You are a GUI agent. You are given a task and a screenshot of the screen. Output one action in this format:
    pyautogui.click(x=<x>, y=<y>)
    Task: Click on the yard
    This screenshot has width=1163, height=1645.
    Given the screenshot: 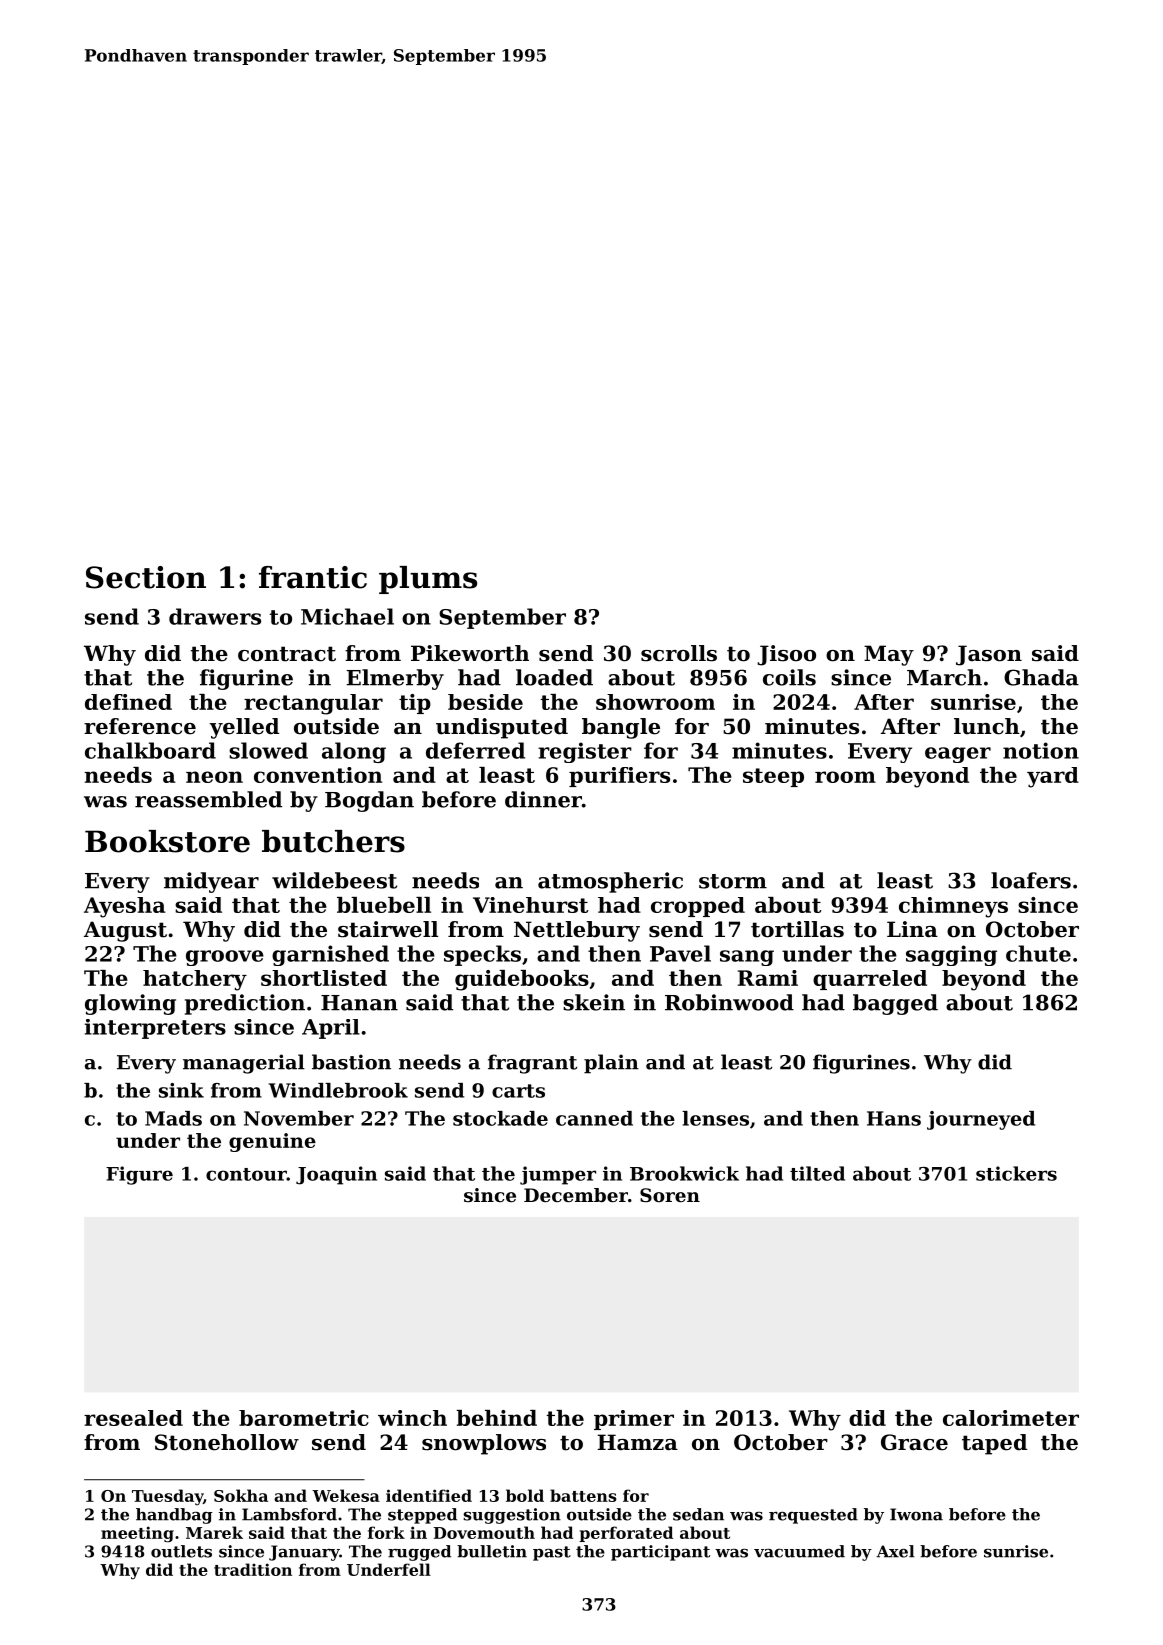 What is the action you would take?
    pyautogui.click(x=1053, y=777)
